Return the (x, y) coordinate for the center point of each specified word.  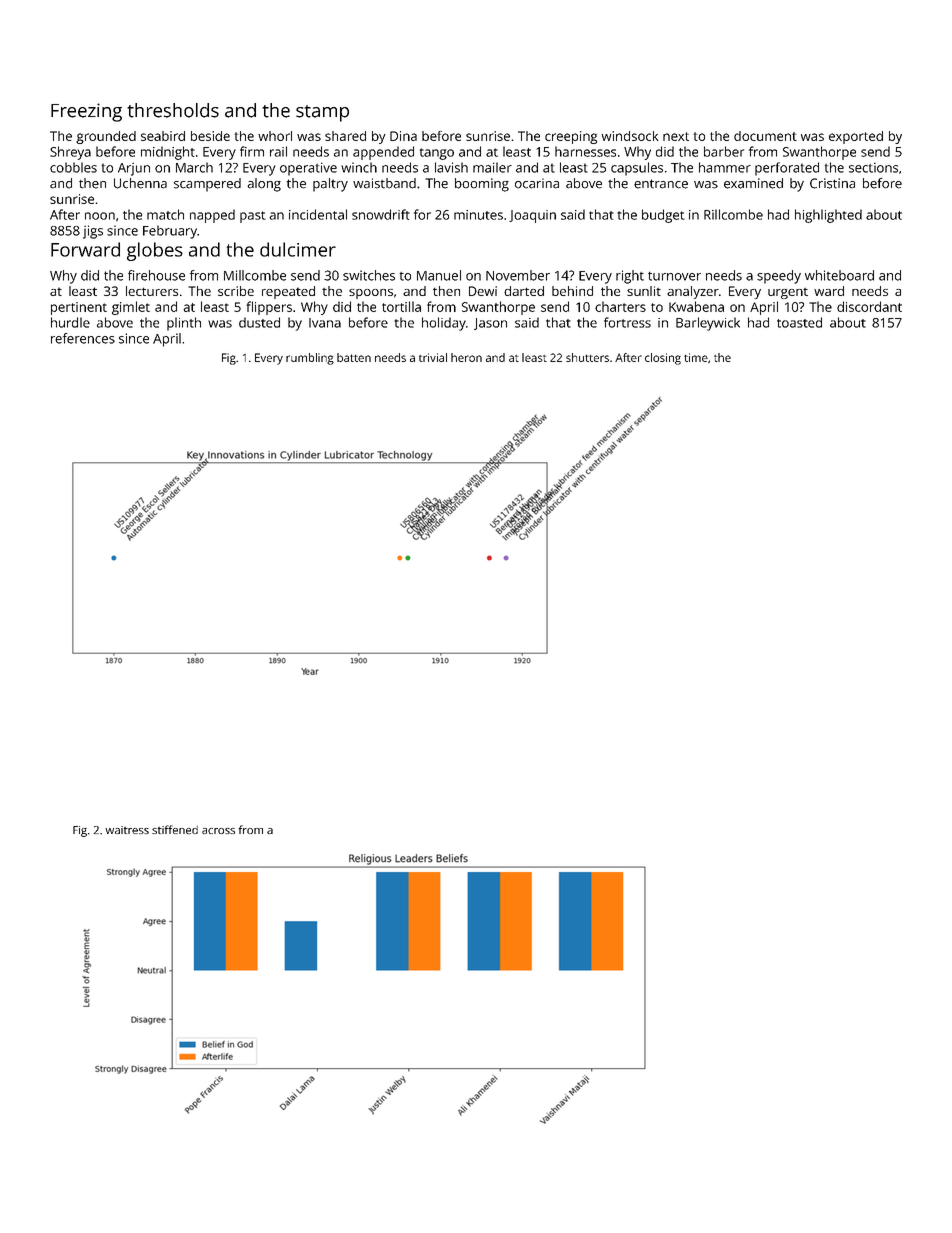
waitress (127, 830)
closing (663, 359)
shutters (587, 357)
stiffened (175, 829)
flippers (269, 308)
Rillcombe (733, 214)
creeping (571, 137)
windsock (630, 136)
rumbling (310, 359)
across (218, 831)
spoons (371, 294)
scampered (207, 185)
